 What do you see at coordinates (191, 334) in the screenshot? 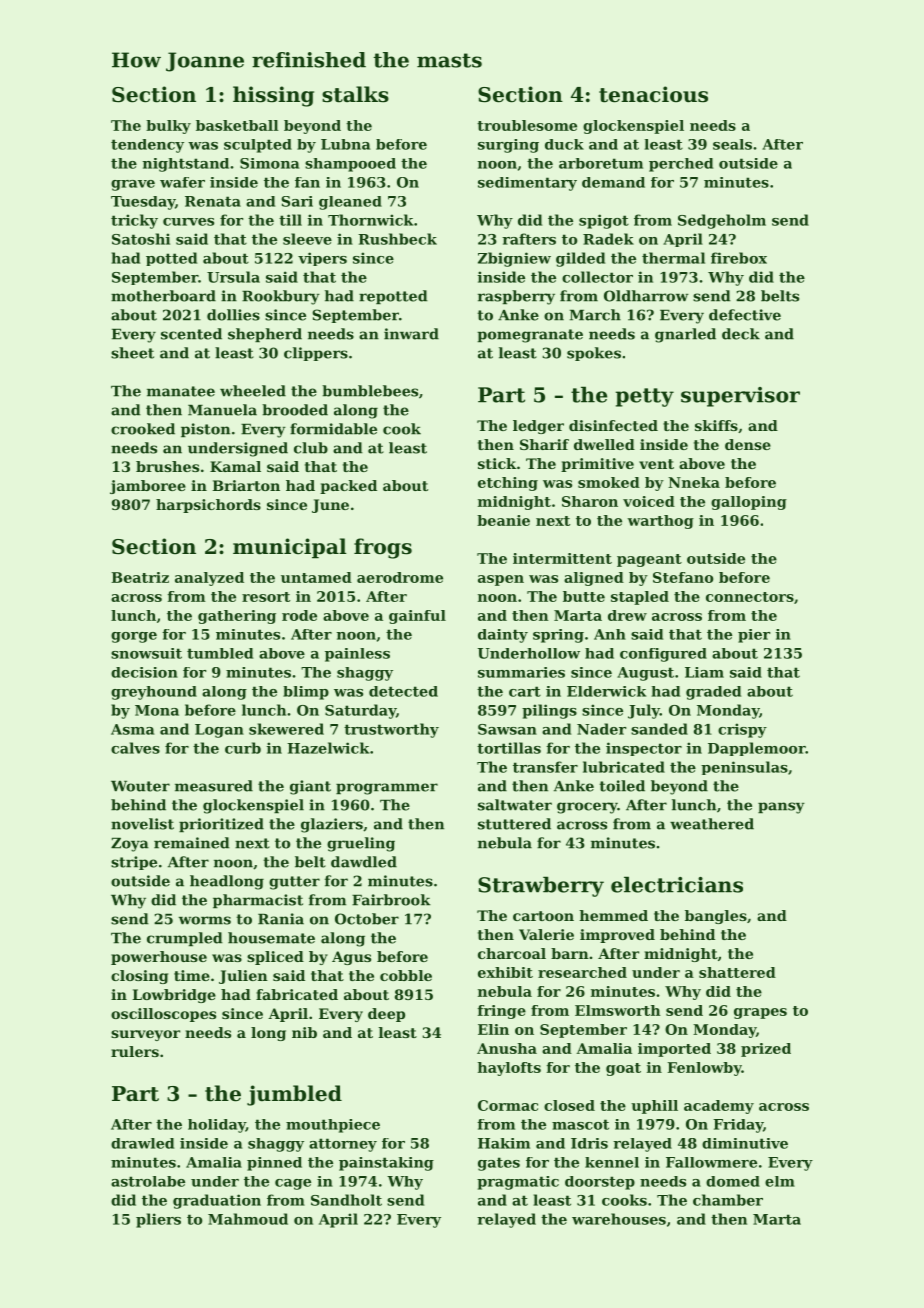
I see `scented` at bounding box center [191, 334].
